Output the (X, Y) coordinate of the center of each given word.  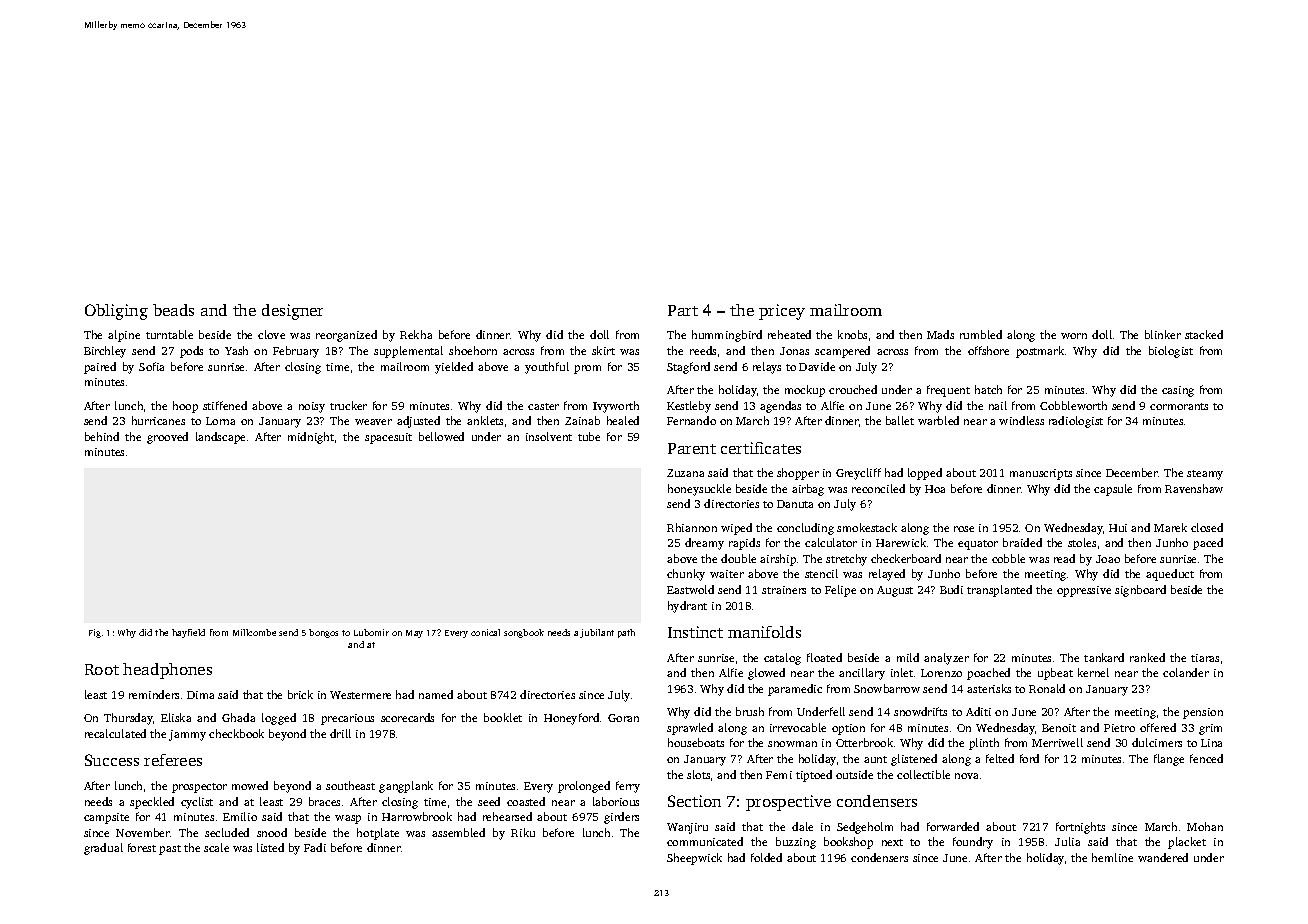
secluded (227, 832)
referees (173, 760)
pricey (782, 312)
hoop (185, 407)
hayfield (188, 633)
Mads (940, 334)
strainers (784, 590)
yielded (454, 368)
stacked (1204, 334)
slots (698, 774)
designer (292, 312)
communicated (705, 841)
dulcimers (1157, 742)
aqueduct (1170, 575)
